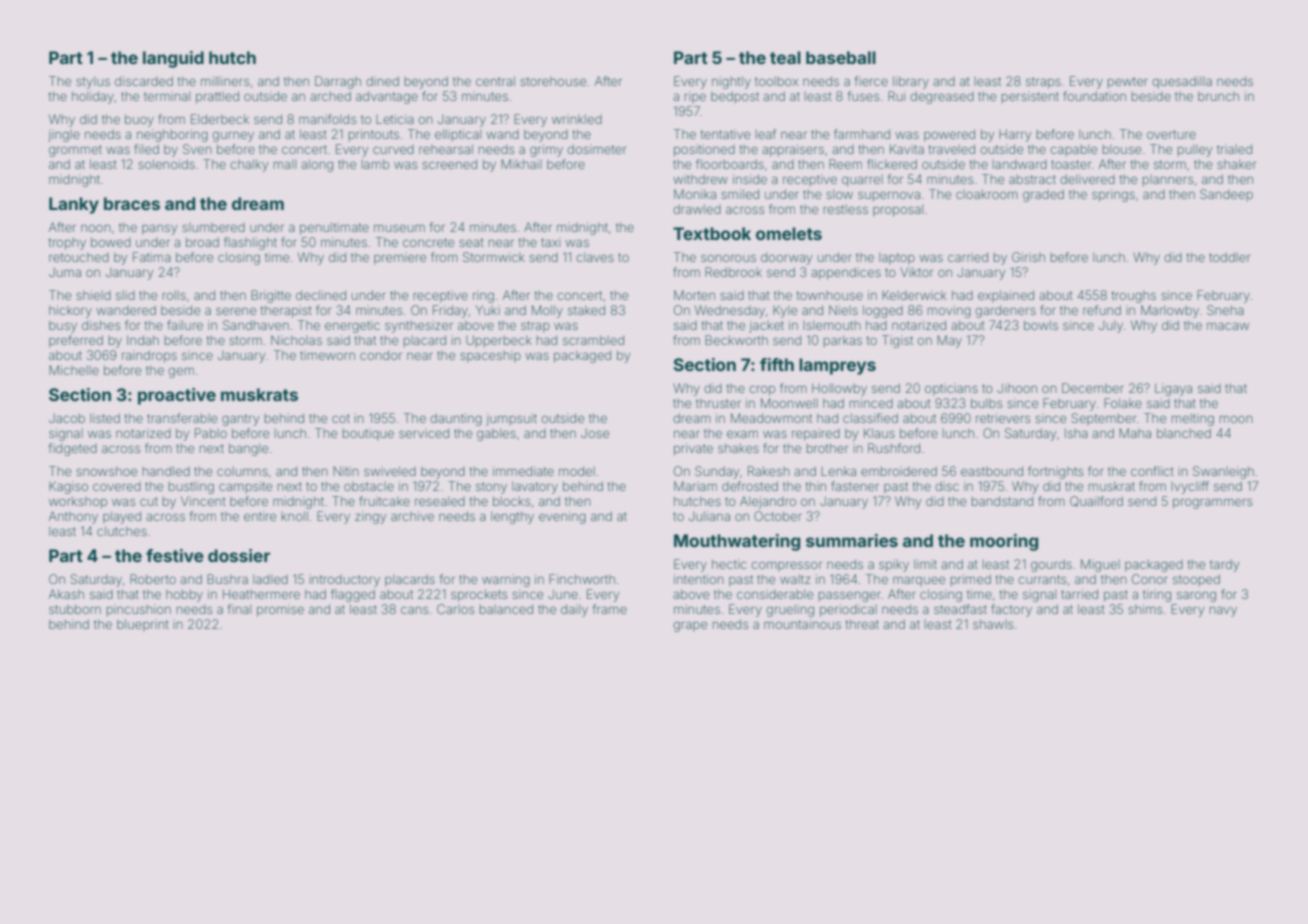 The height and width of the screenshot is (924, 1308). I want to click on Ligaya, so click(1173, 389).
